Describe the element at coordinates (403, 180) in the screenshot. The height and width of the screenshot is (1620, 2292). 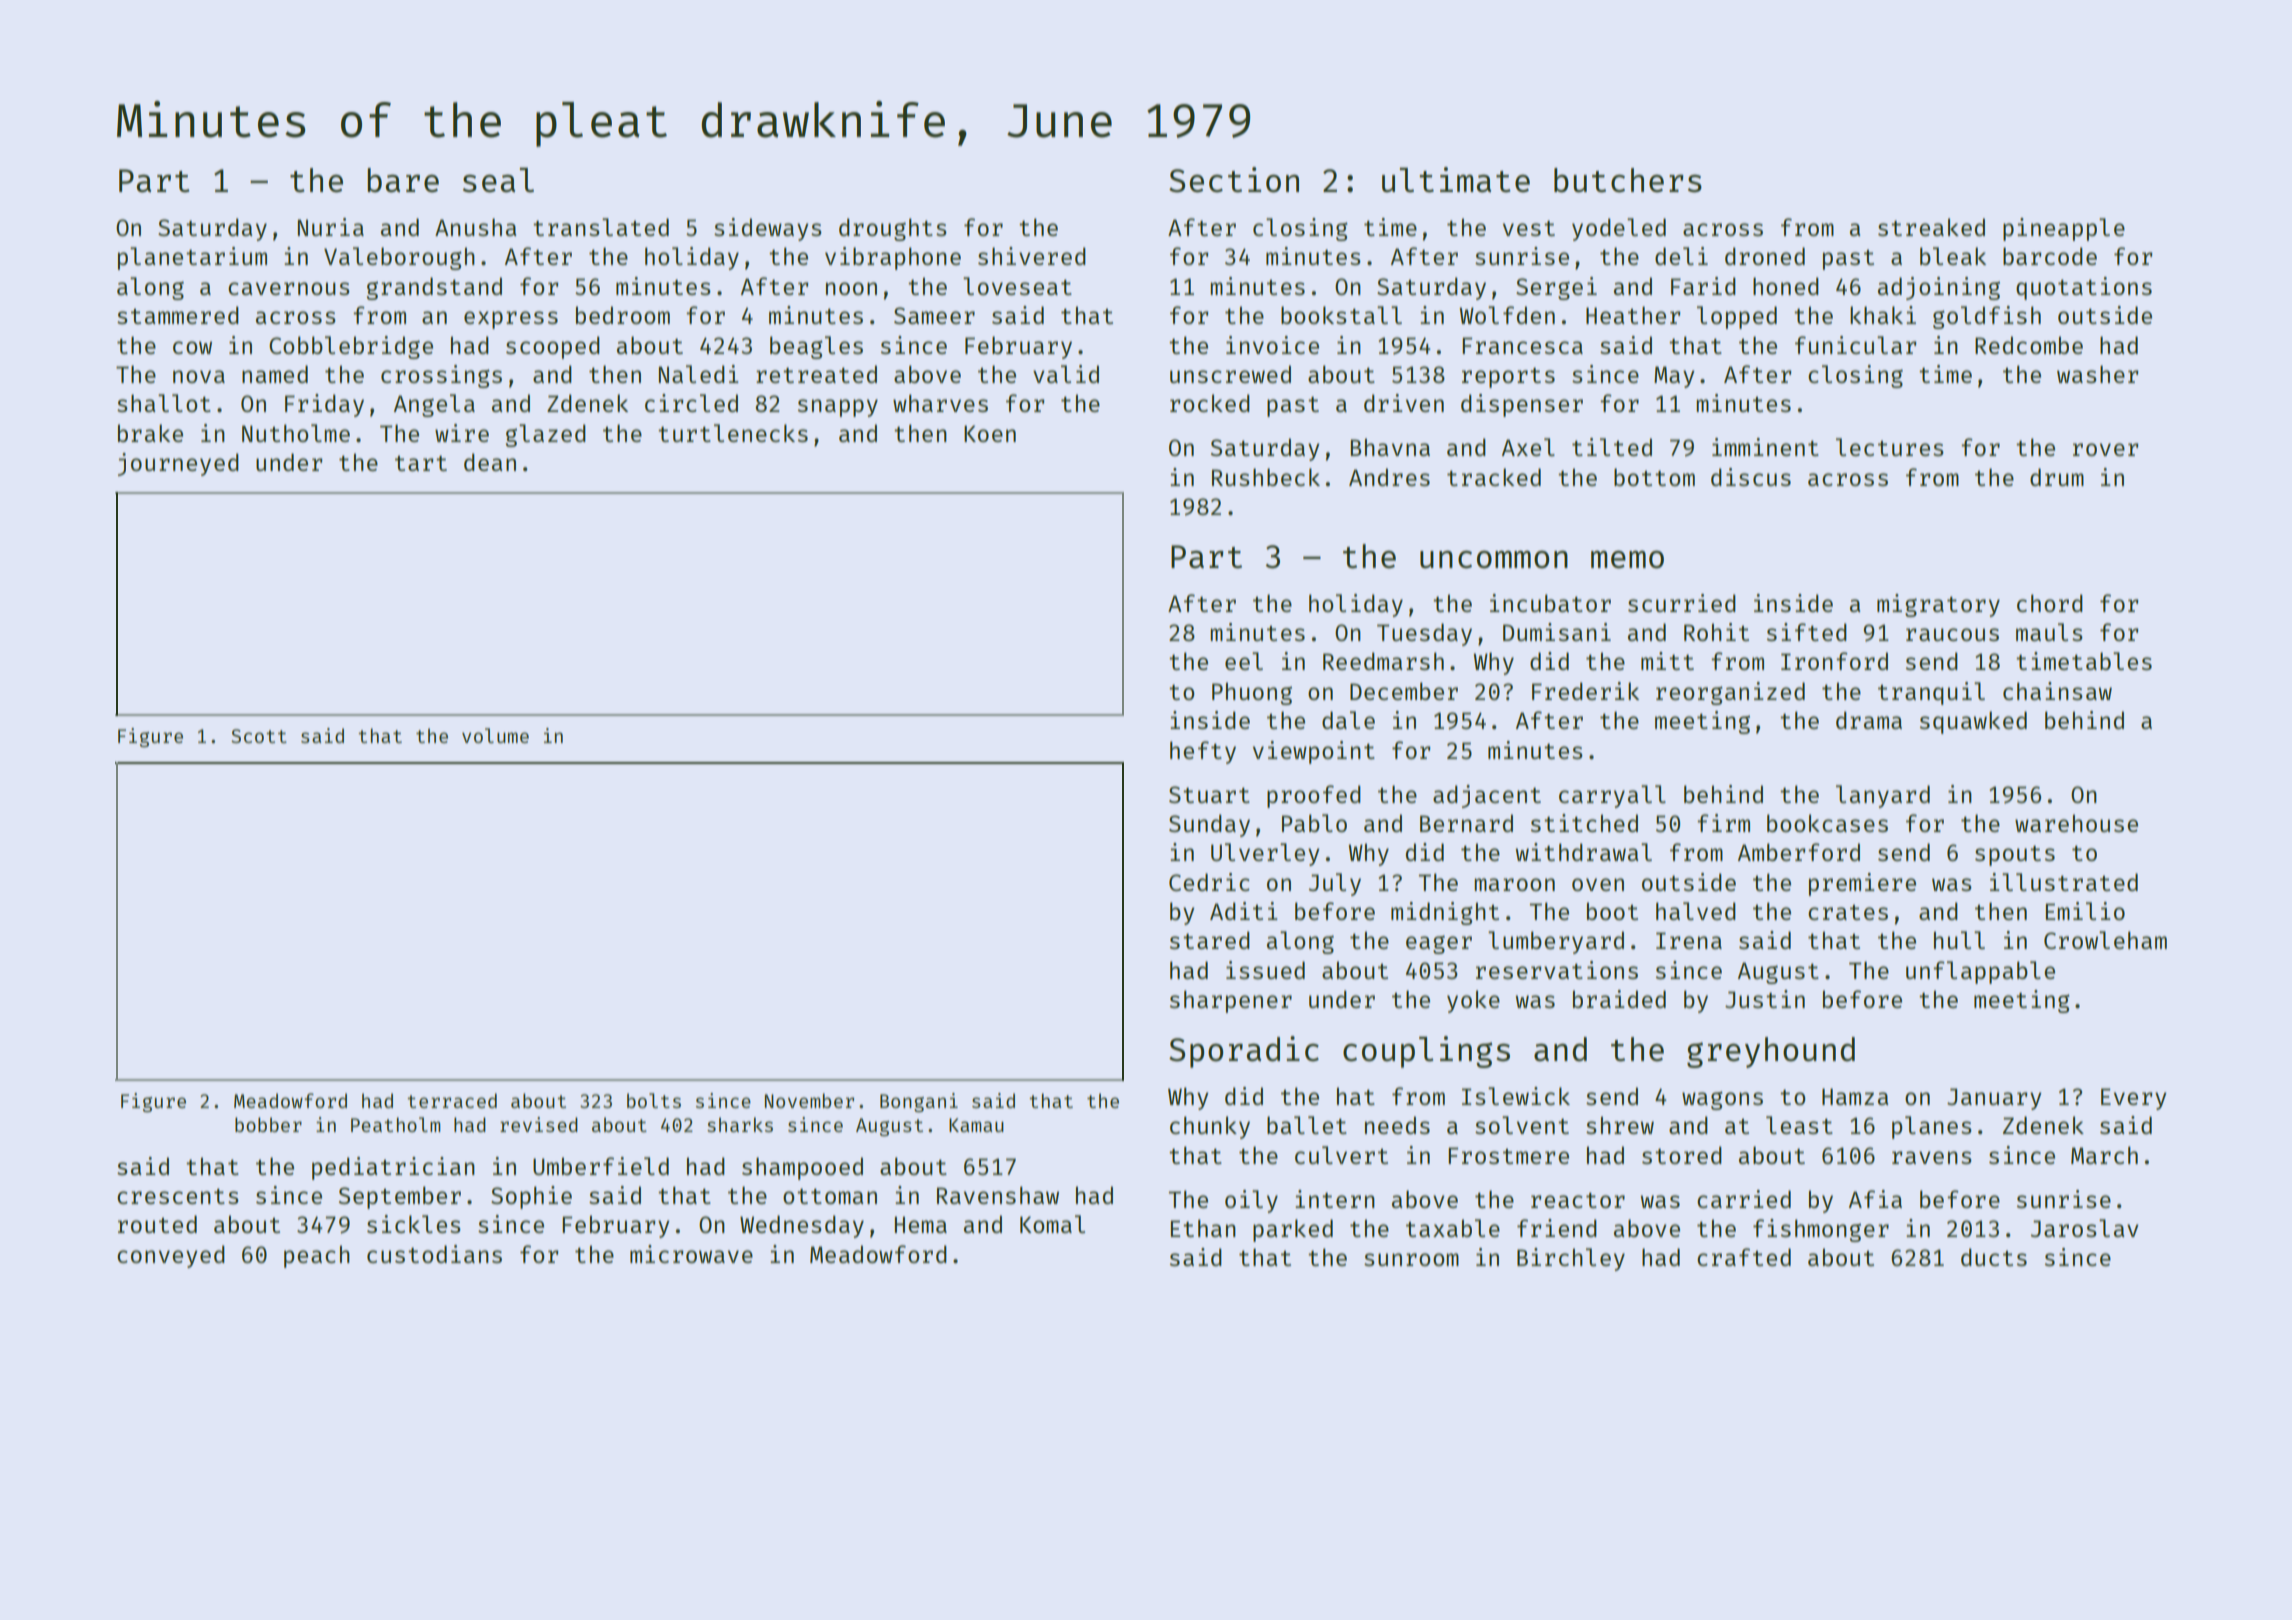
I see `bare` at that location.
